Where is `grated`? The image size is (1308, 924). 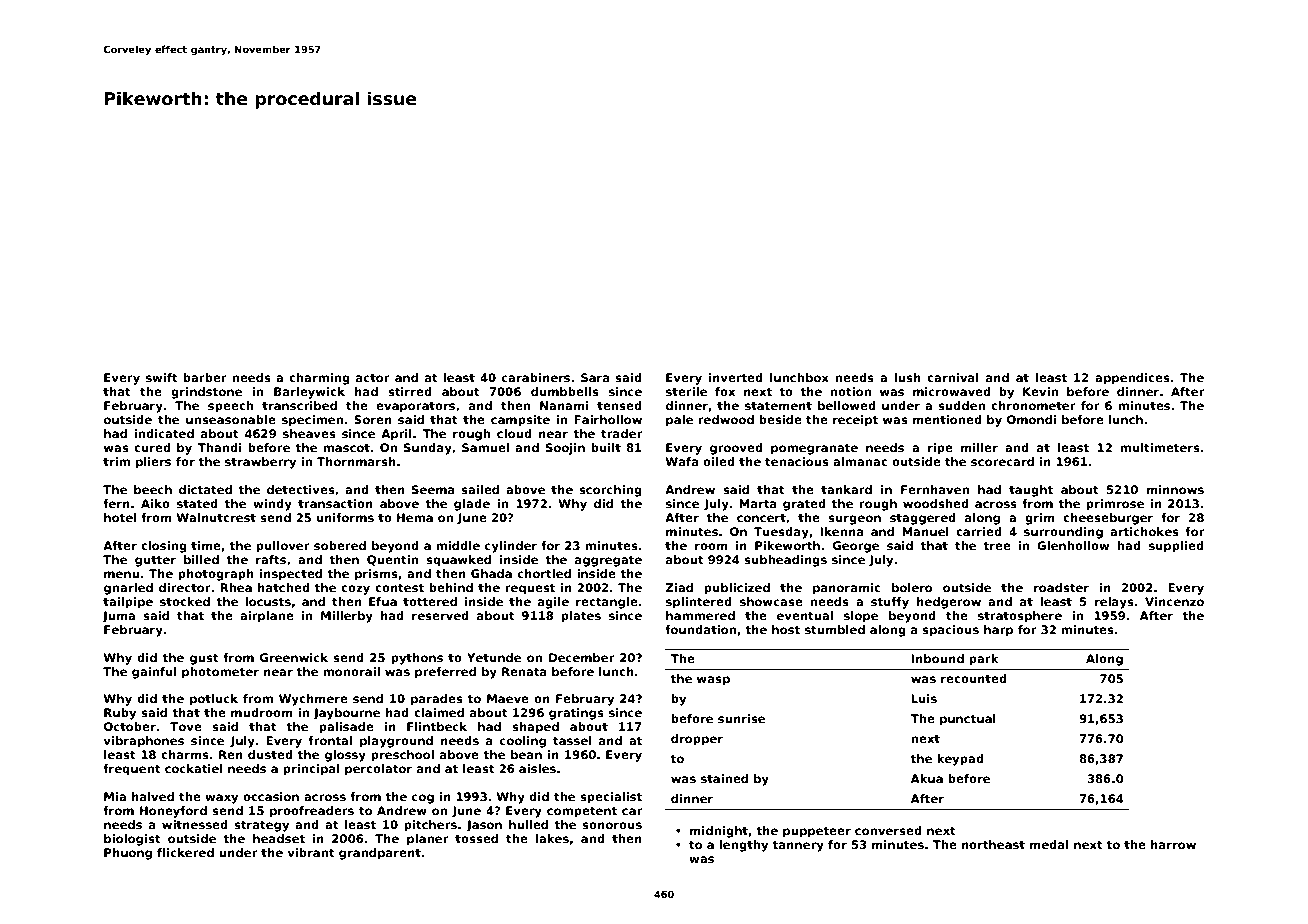 grated is located at coordinates (804, 505).
